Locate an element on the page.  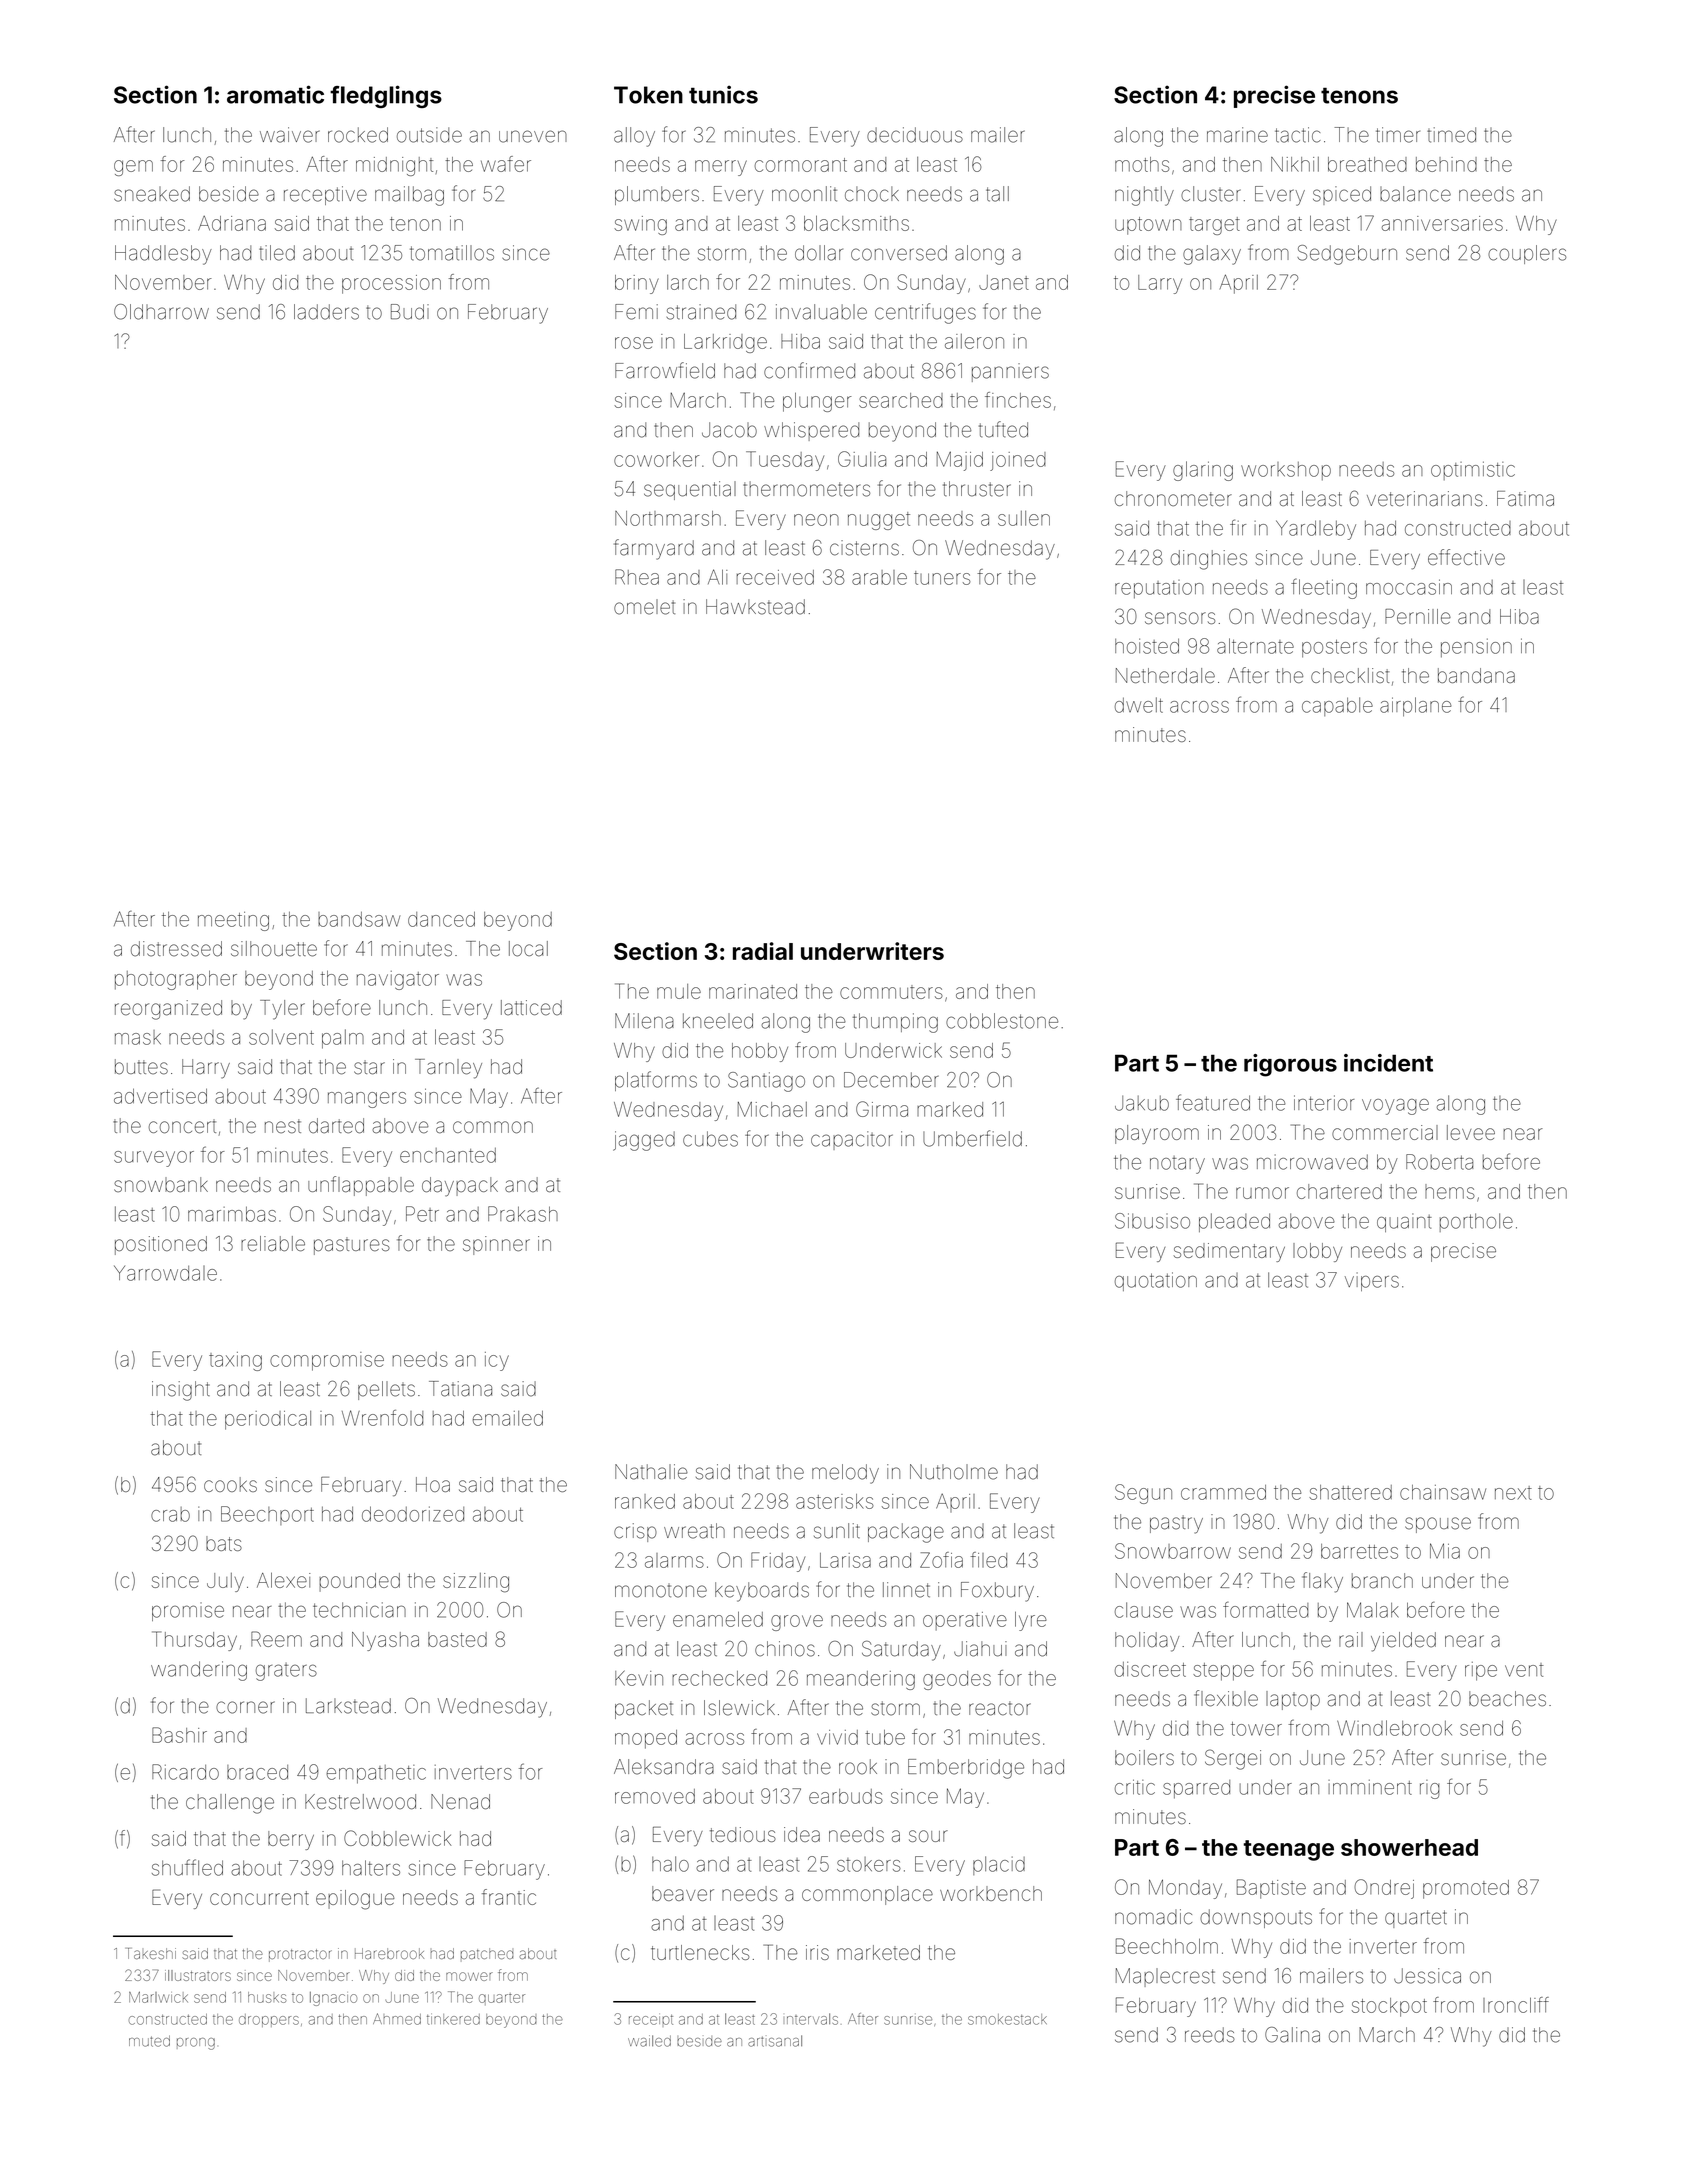
omelet is located at coordinates (644, 607).
